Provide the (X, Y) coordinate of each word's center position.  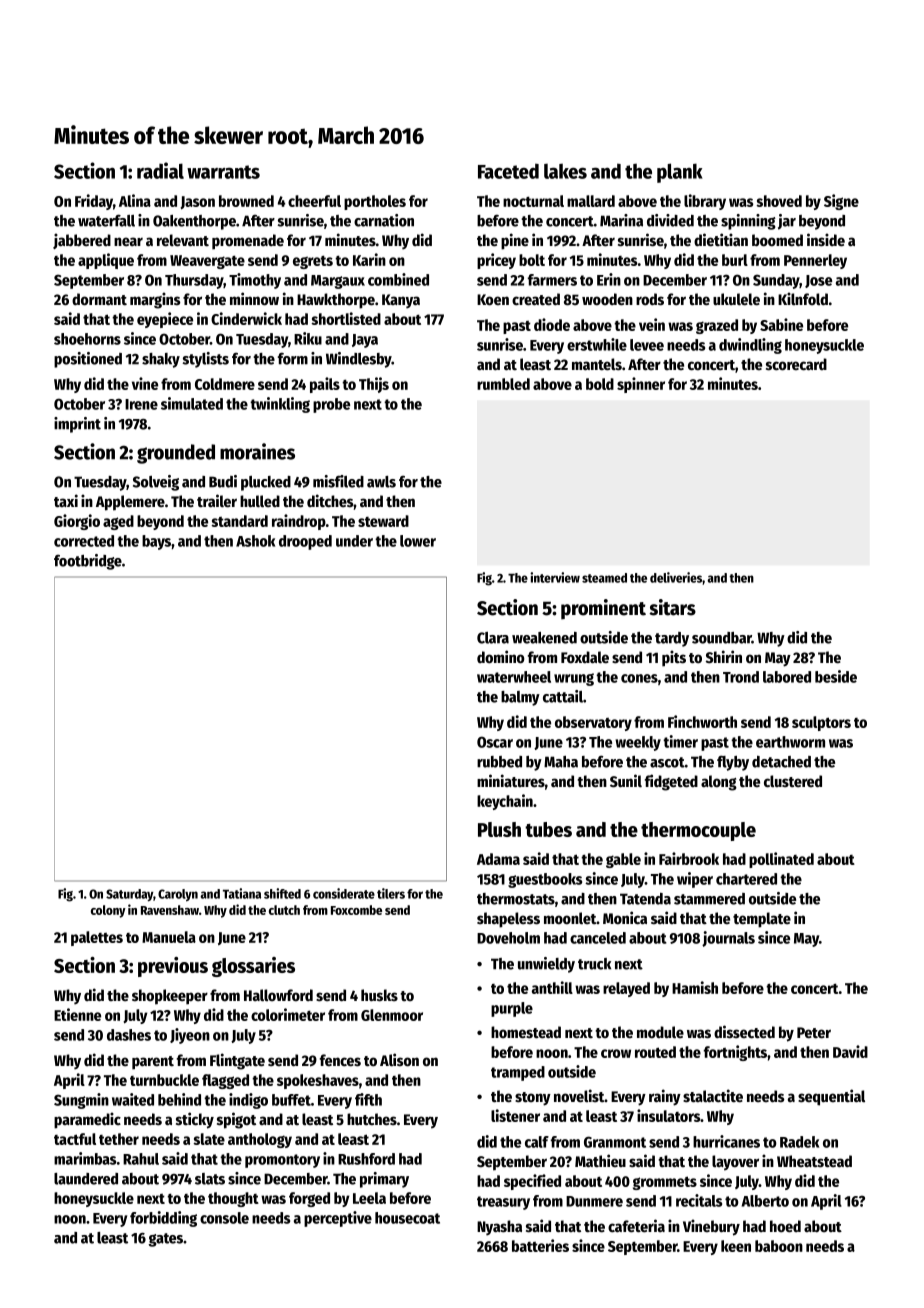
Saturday (129, 895)
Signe (841, 202)
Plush (499, 829)
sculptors (821, 723)
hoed (785, 1226)
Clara (493, 638)
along (719, 783)
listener (515, 1115)
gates (165, 1240)
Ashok (255, 541)
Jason (197, 203)
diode (552, 324)
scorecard (796, 364)
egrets (313, 262)
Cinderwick (246, 318)
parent (153, 1063)
